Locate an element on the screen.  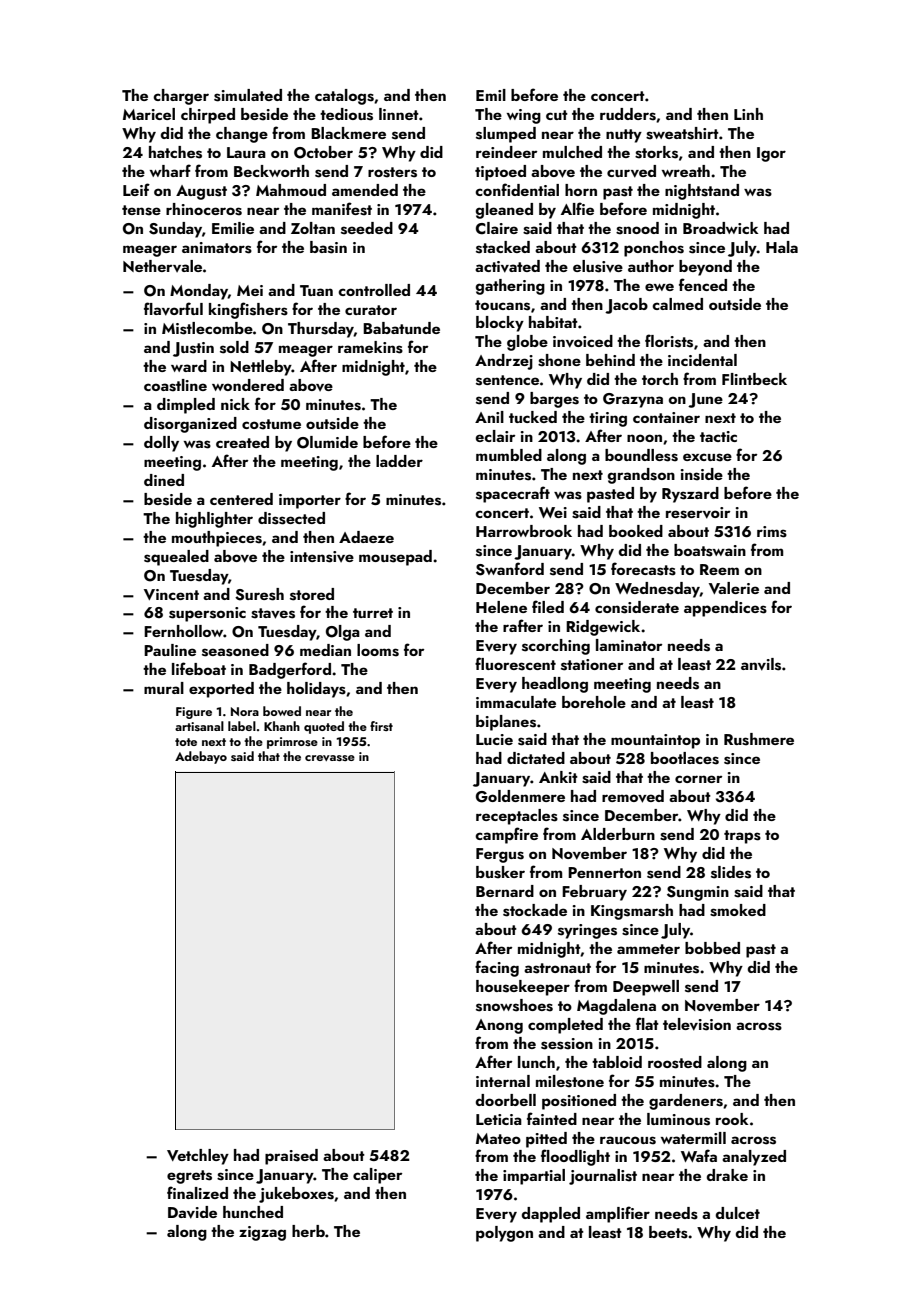
removed is located at coordinates (633, 796).
